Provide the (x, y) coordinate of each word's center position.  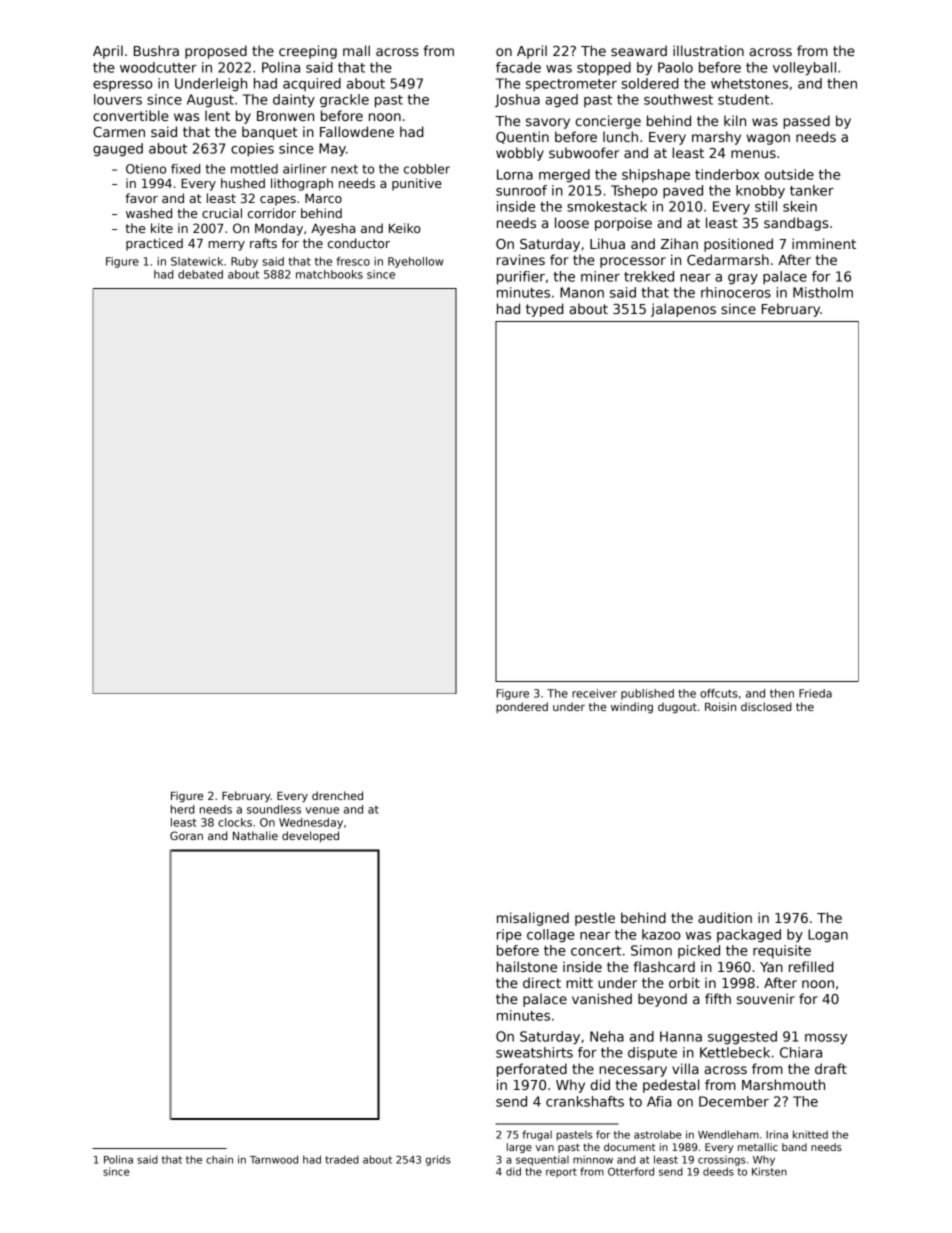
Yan (771, 967)
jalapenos (683, 310)
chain (219, 1160)
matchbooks (329, 274)
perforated (532, 1070)
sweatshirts (534, 1052)
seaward (639, 50)
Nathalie (255, 835)
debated (200, 274)
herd (183, 809)
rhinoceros (736, 292)
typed (545, 310)
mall (356, 50)
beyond (662, 1000)
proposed (216, 52)
